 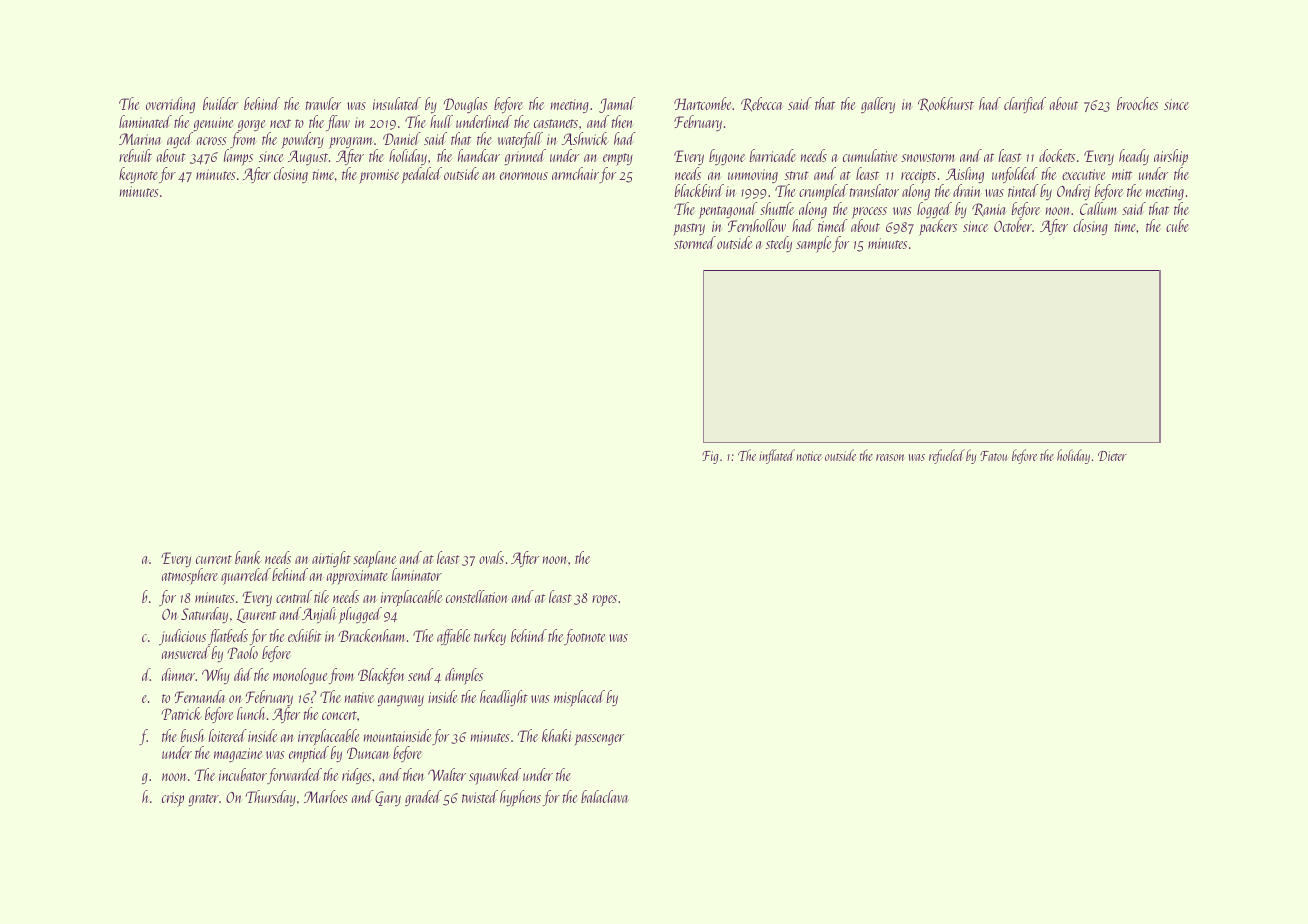 I want to click on passenger, so click(x=599, y=740).
